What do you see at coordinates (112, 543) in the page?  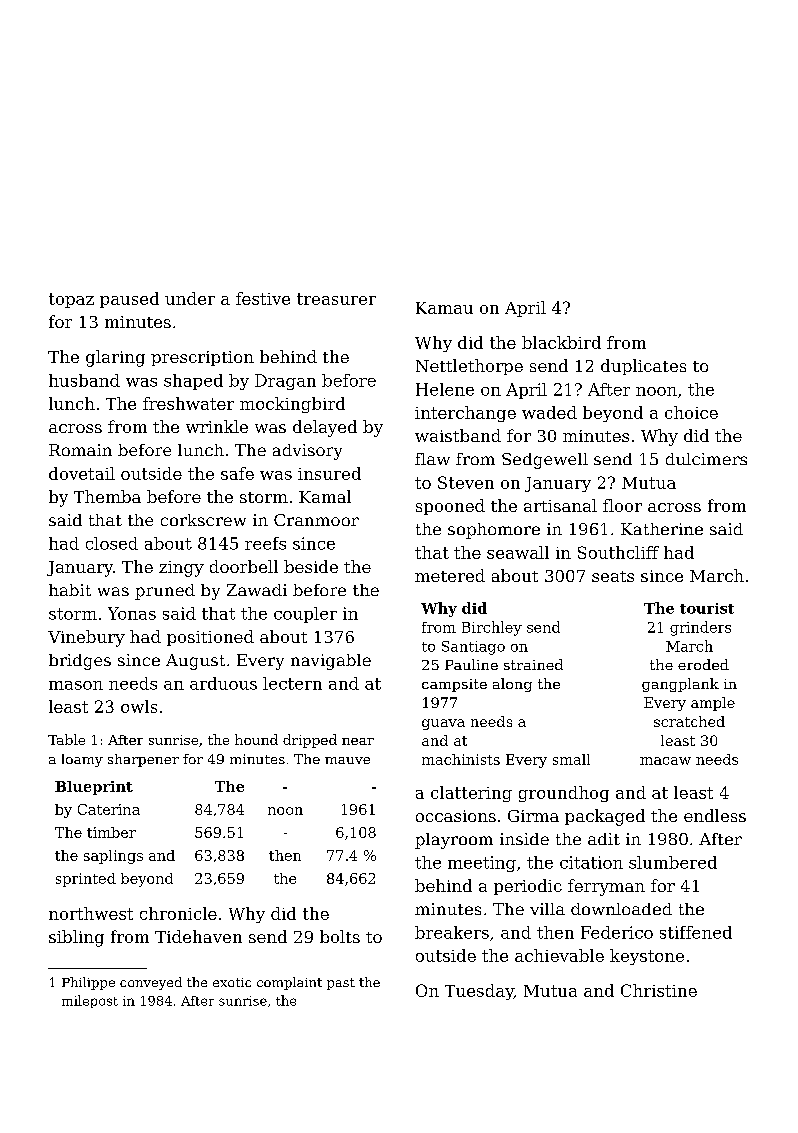 I see `closed` at bounding box center [112, 543].
